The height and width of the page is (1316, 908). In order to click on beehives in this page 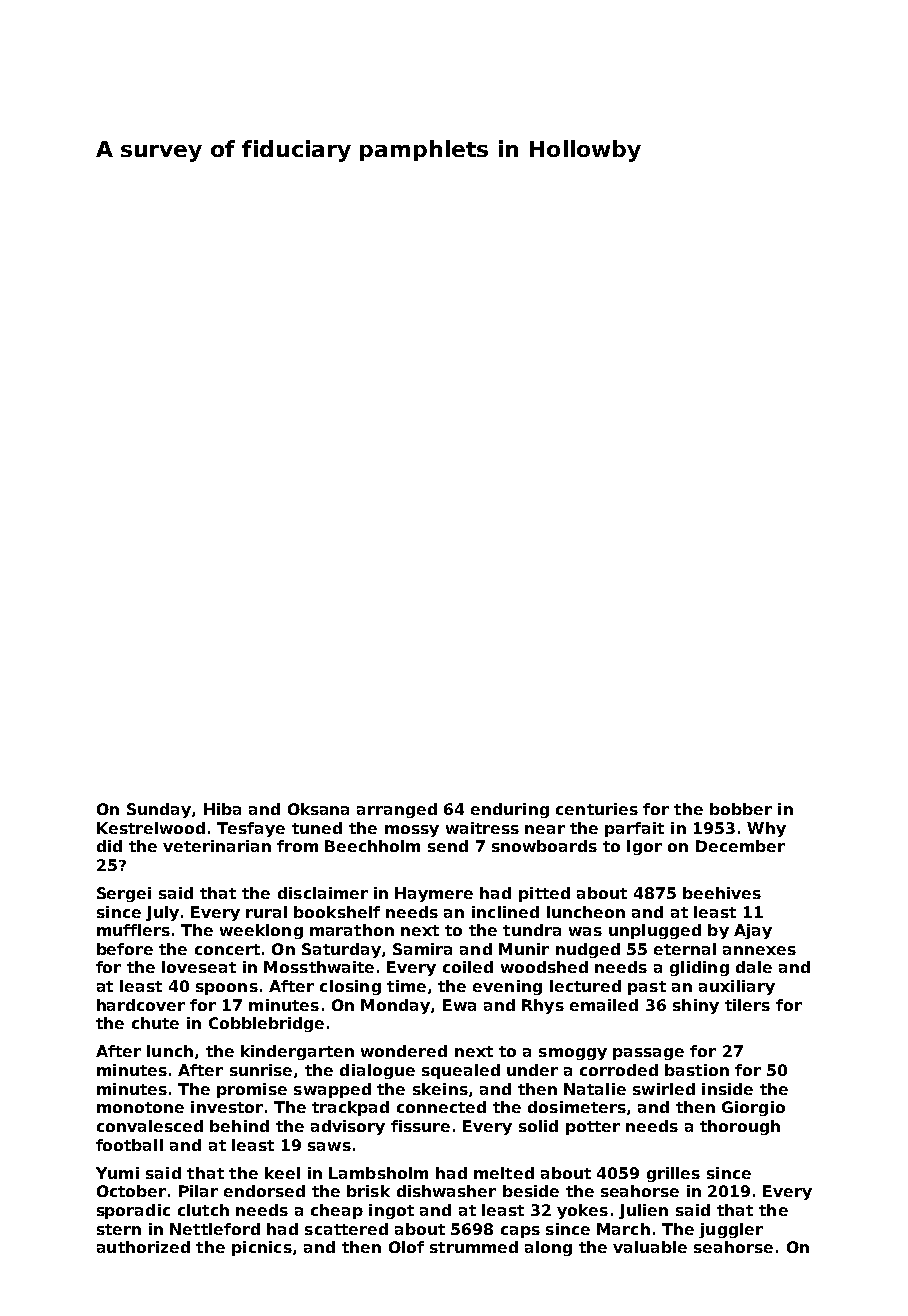, I will do `click(722, 893)`.
